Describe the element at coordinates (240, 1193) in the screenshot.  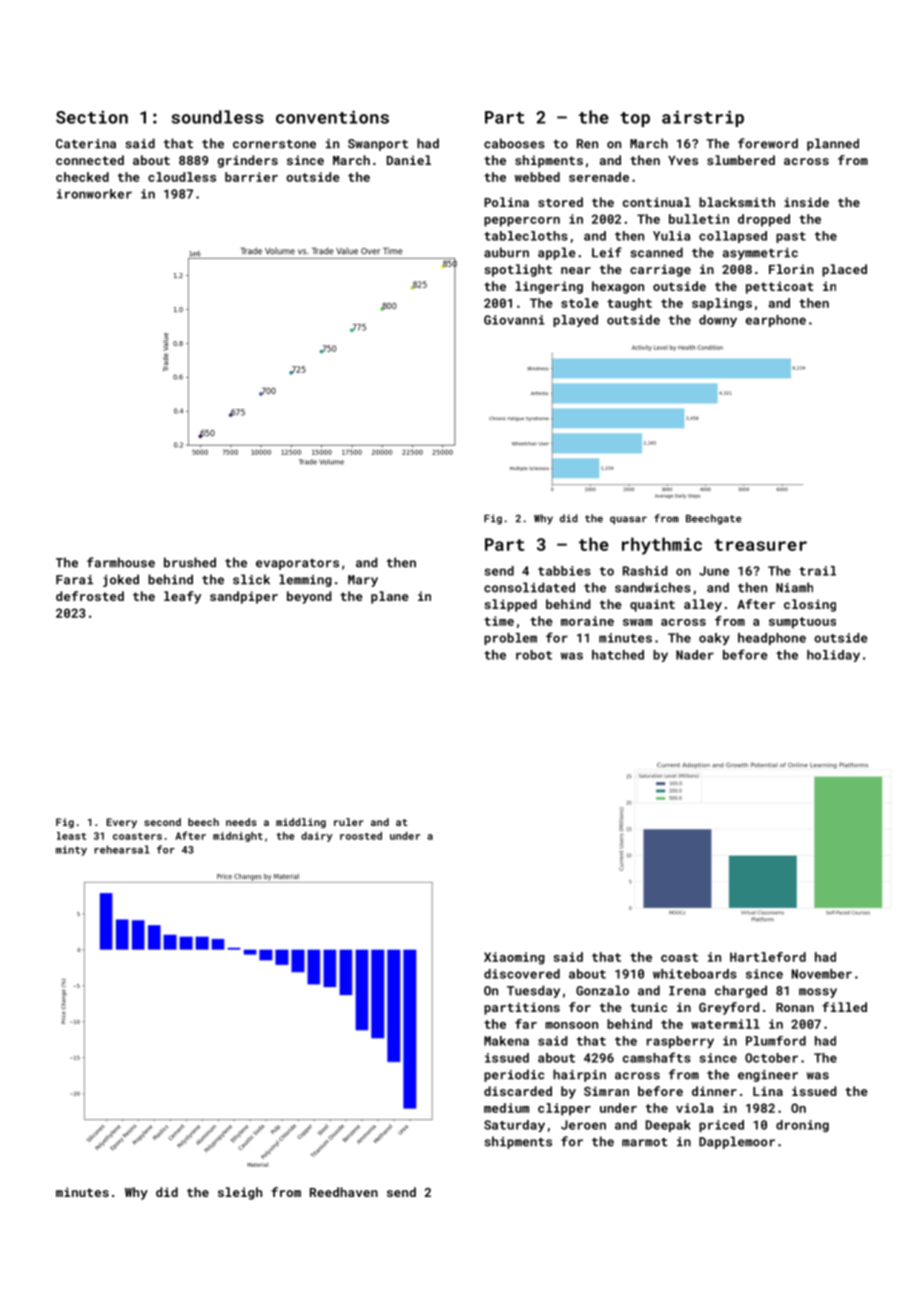
I see `sleigh` at that location.
